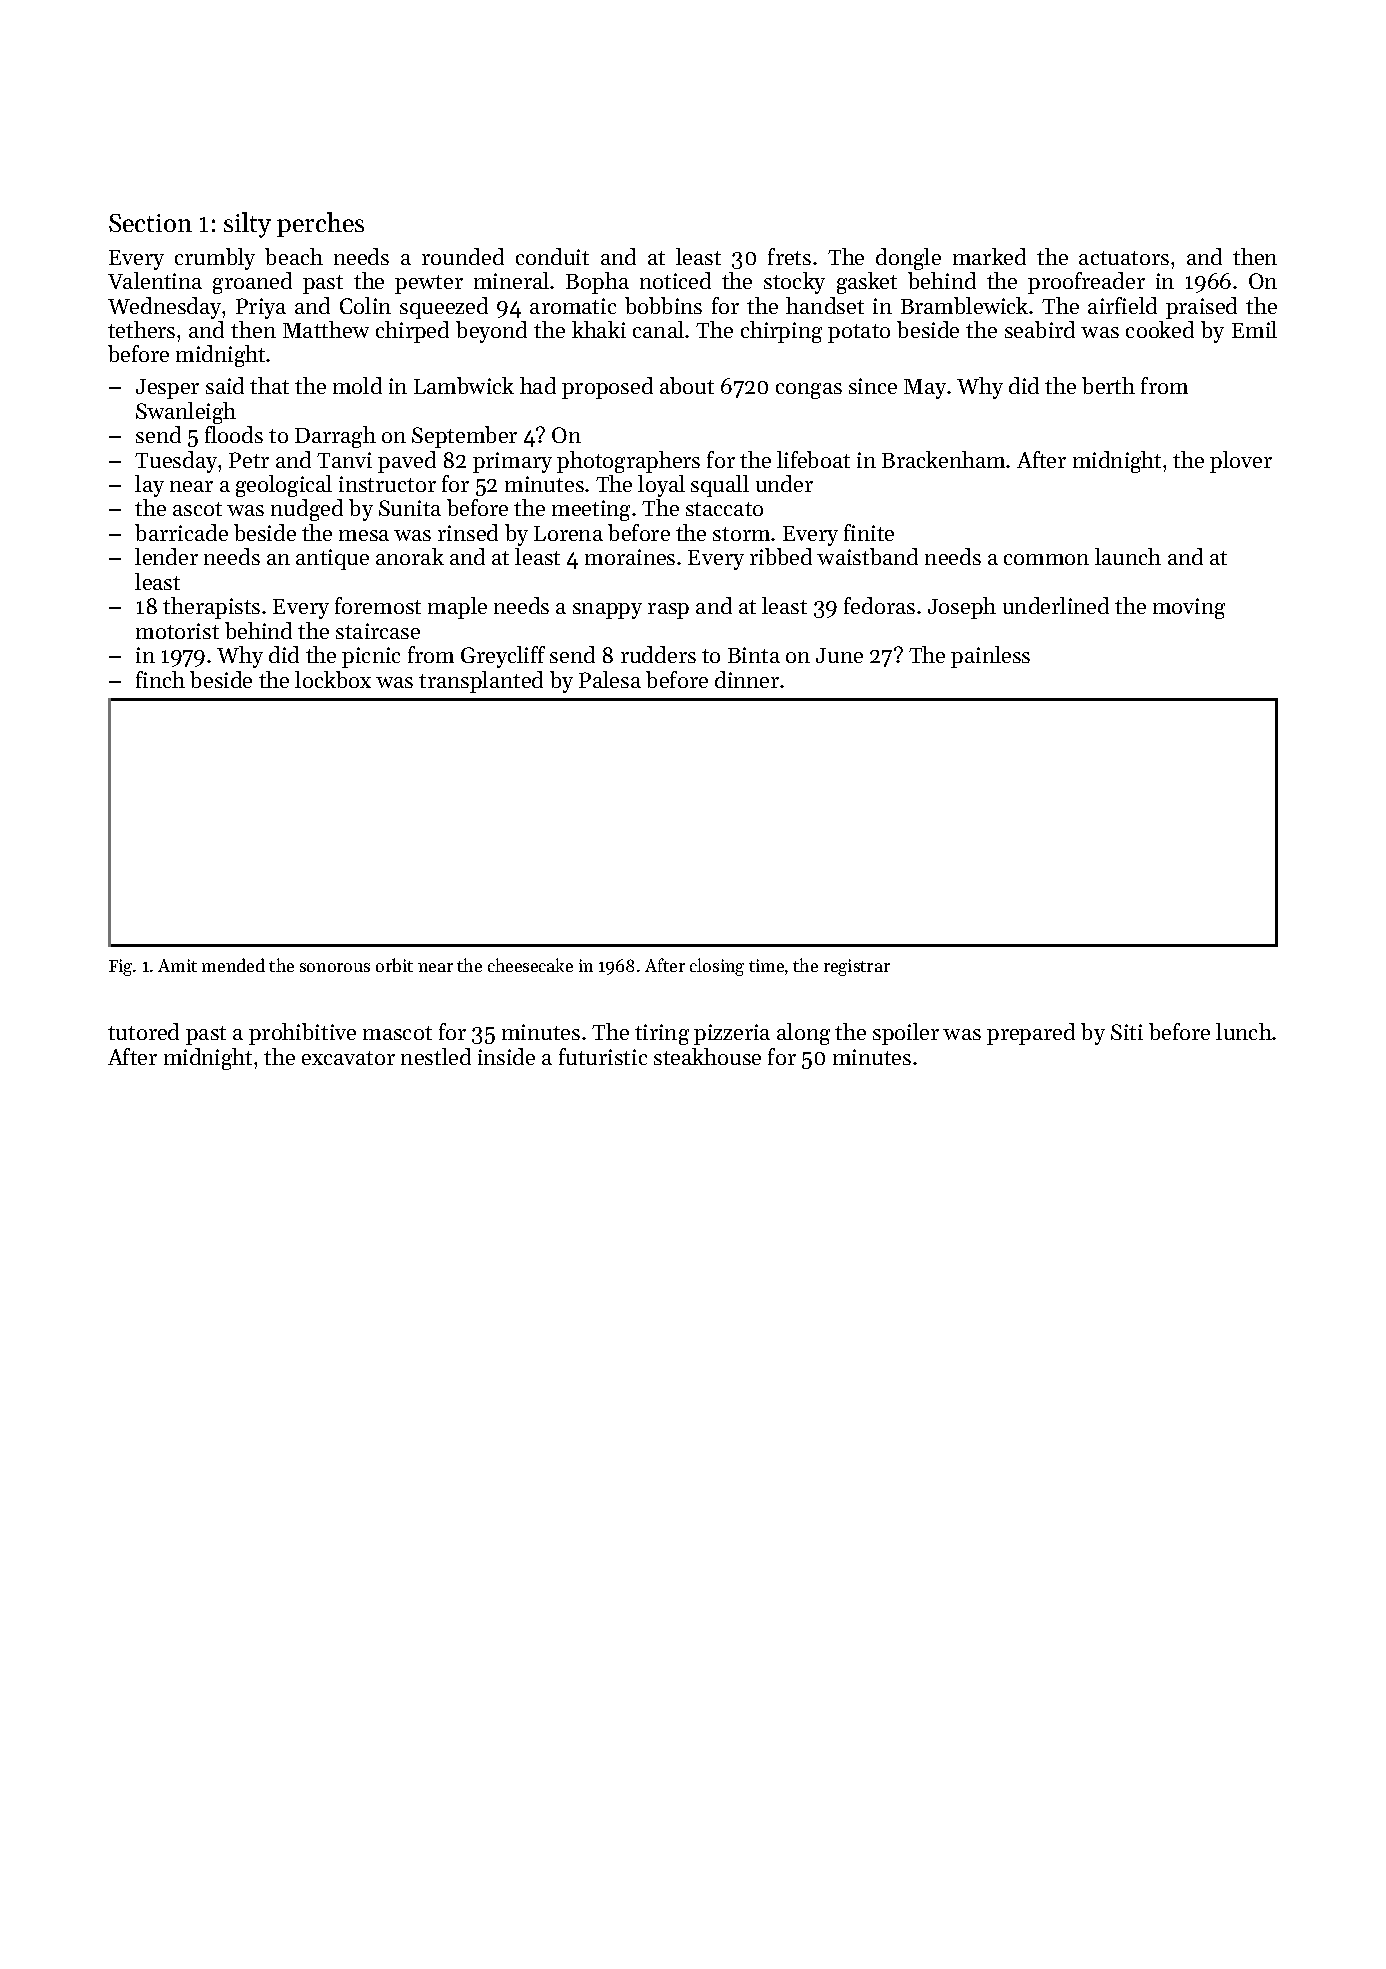  What do you see at coordinates (707, 1056) in the screenshot?
I see `steakhouse` at bounding box center [707, 1056].
